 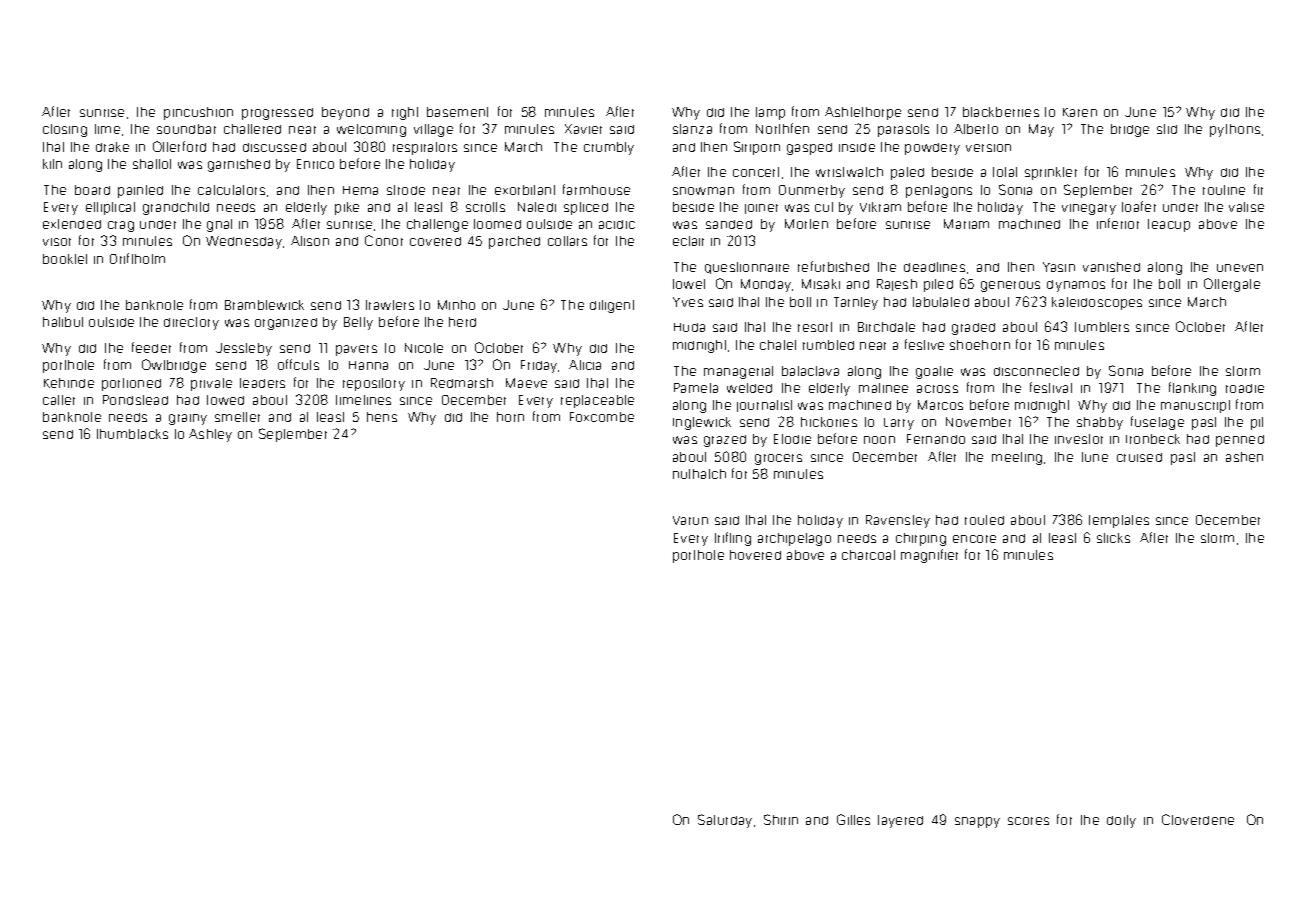 What do you see at coordinates (1080, 112) in the screenshot?
I see `Karen` at bounding box center [1080, 112].
